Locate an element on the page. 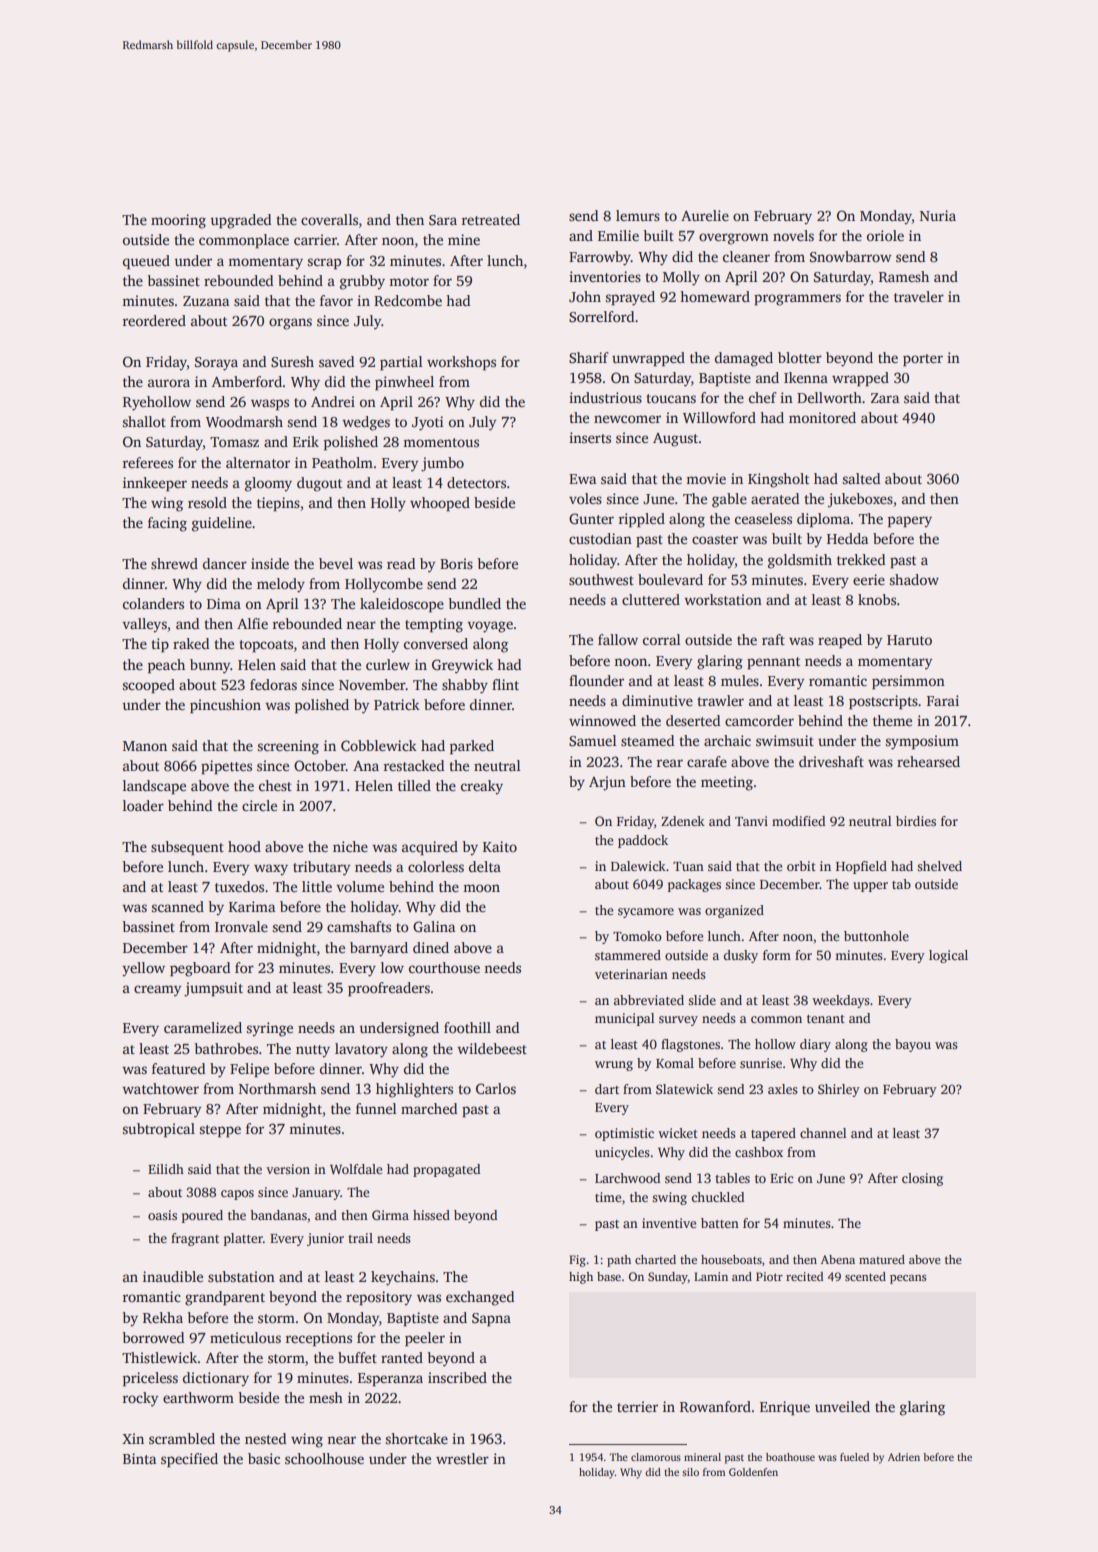  niche is located at coordinates (350, 846).
